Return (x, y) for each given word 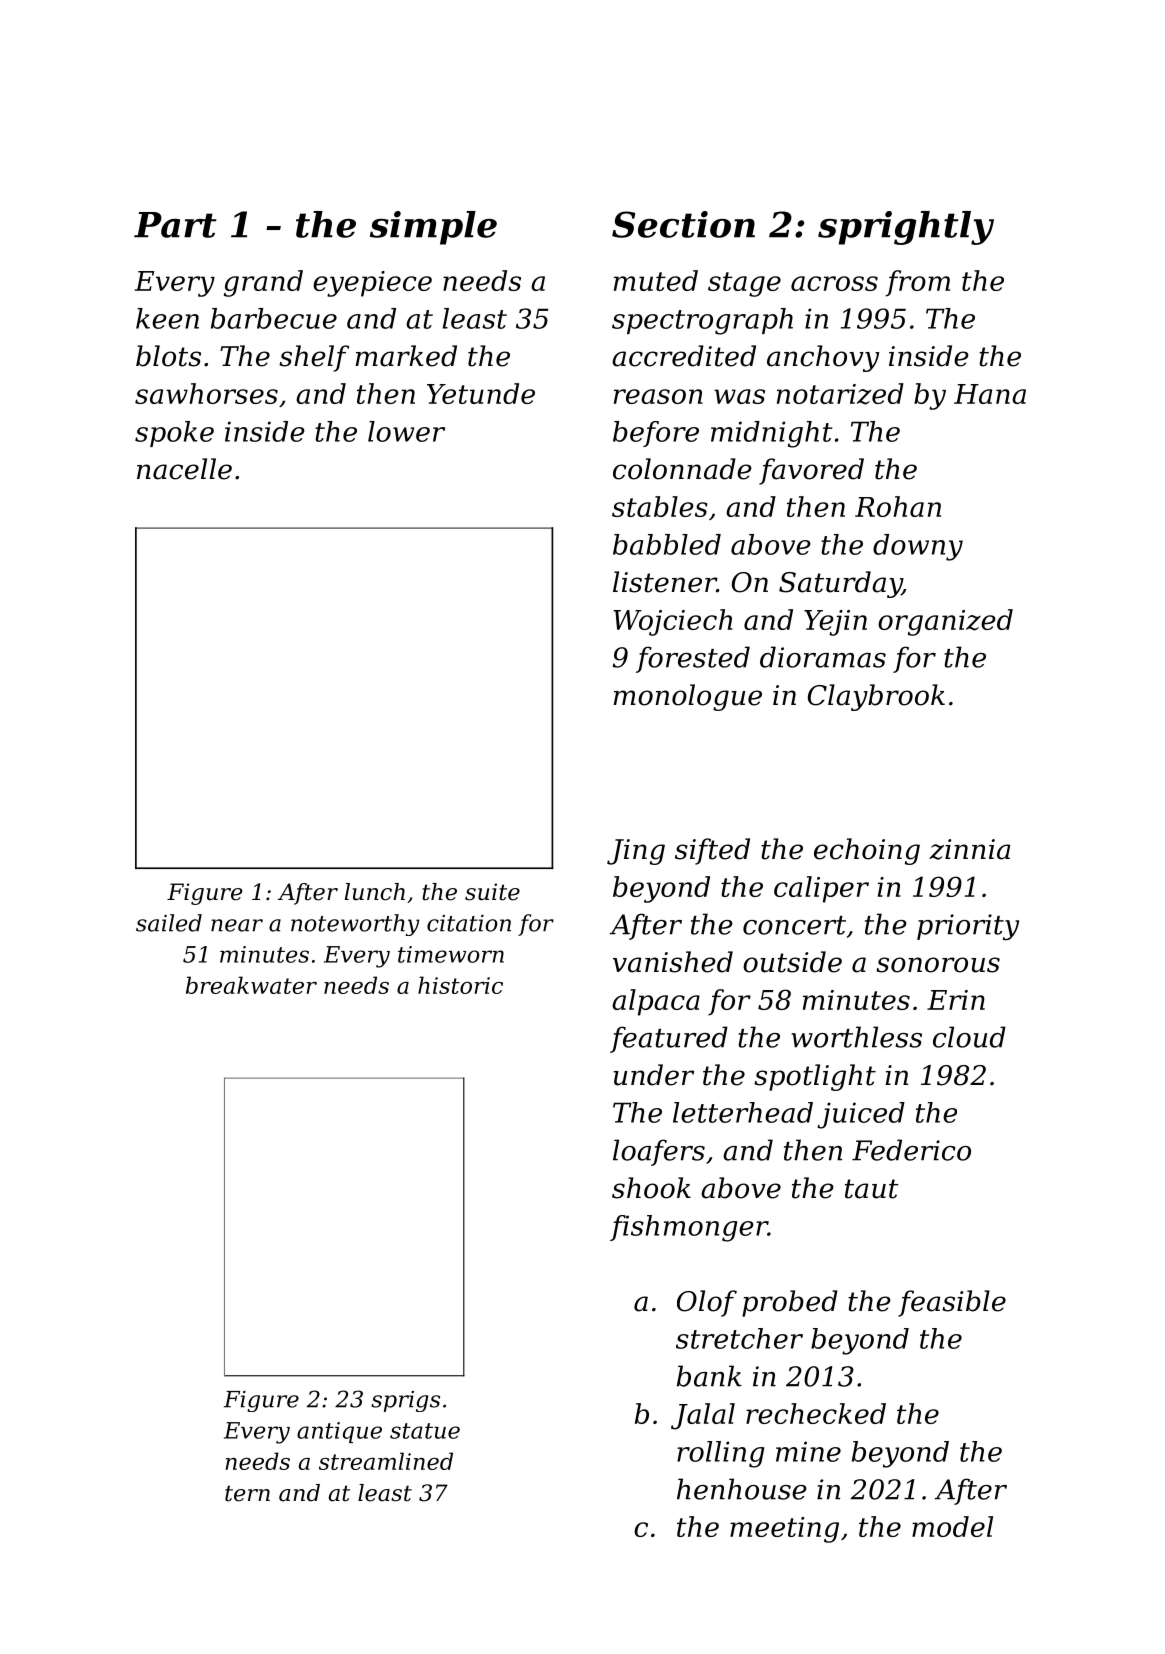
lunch (375, 892)
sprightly (906, 228)
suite (492, 892)
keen (167, 318)
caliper (821, 889)
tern (247, 1493)
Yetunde (481, 393)
